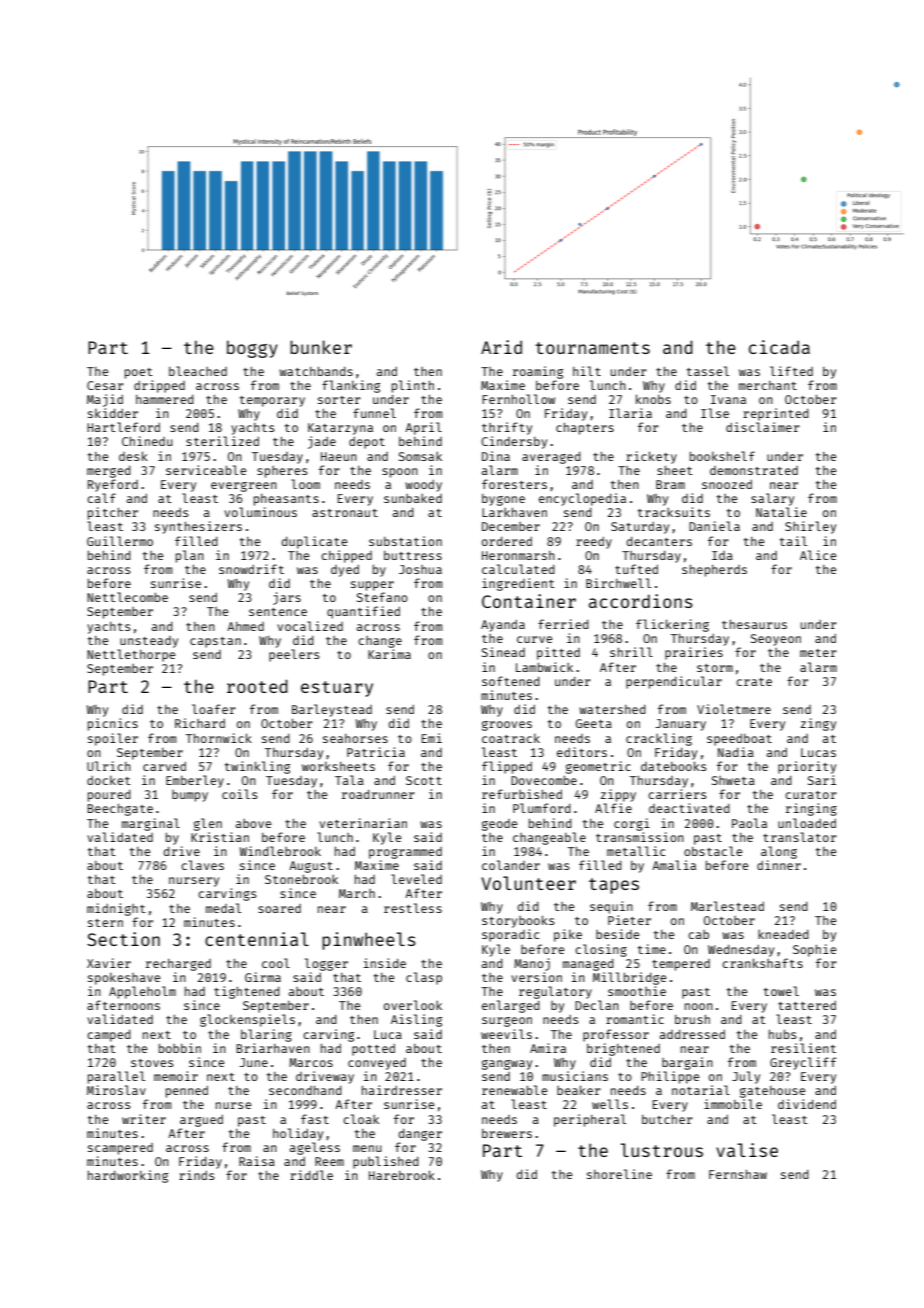 The height and width of the screenshot is (1308, 924). What do you see at coordinates (101, 498) in the screenshot?
I see `calf` at bounding box center [101, 498].
